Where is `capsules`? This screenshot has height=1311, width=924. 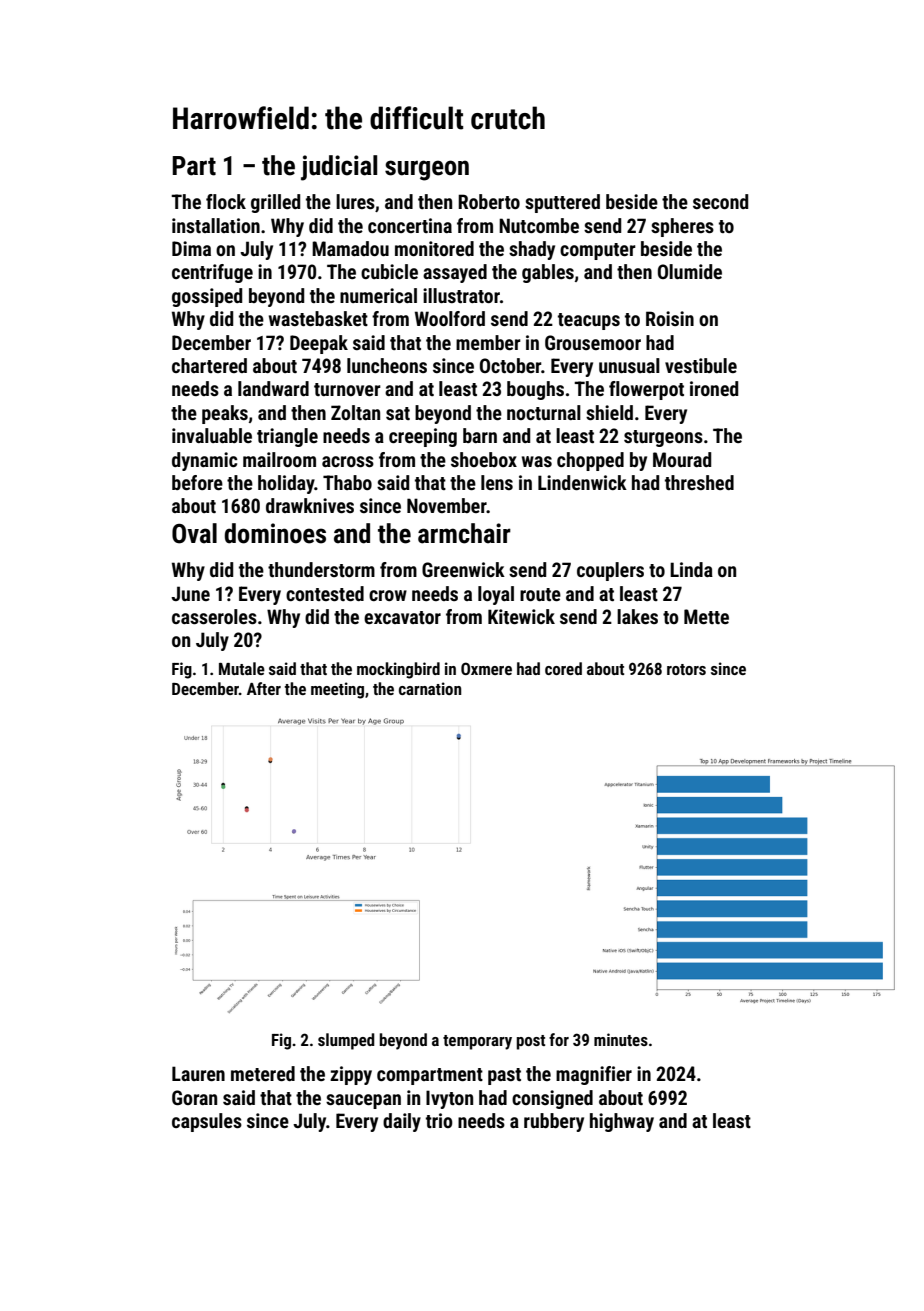
capsules is located at coordinates (207, 1122).
